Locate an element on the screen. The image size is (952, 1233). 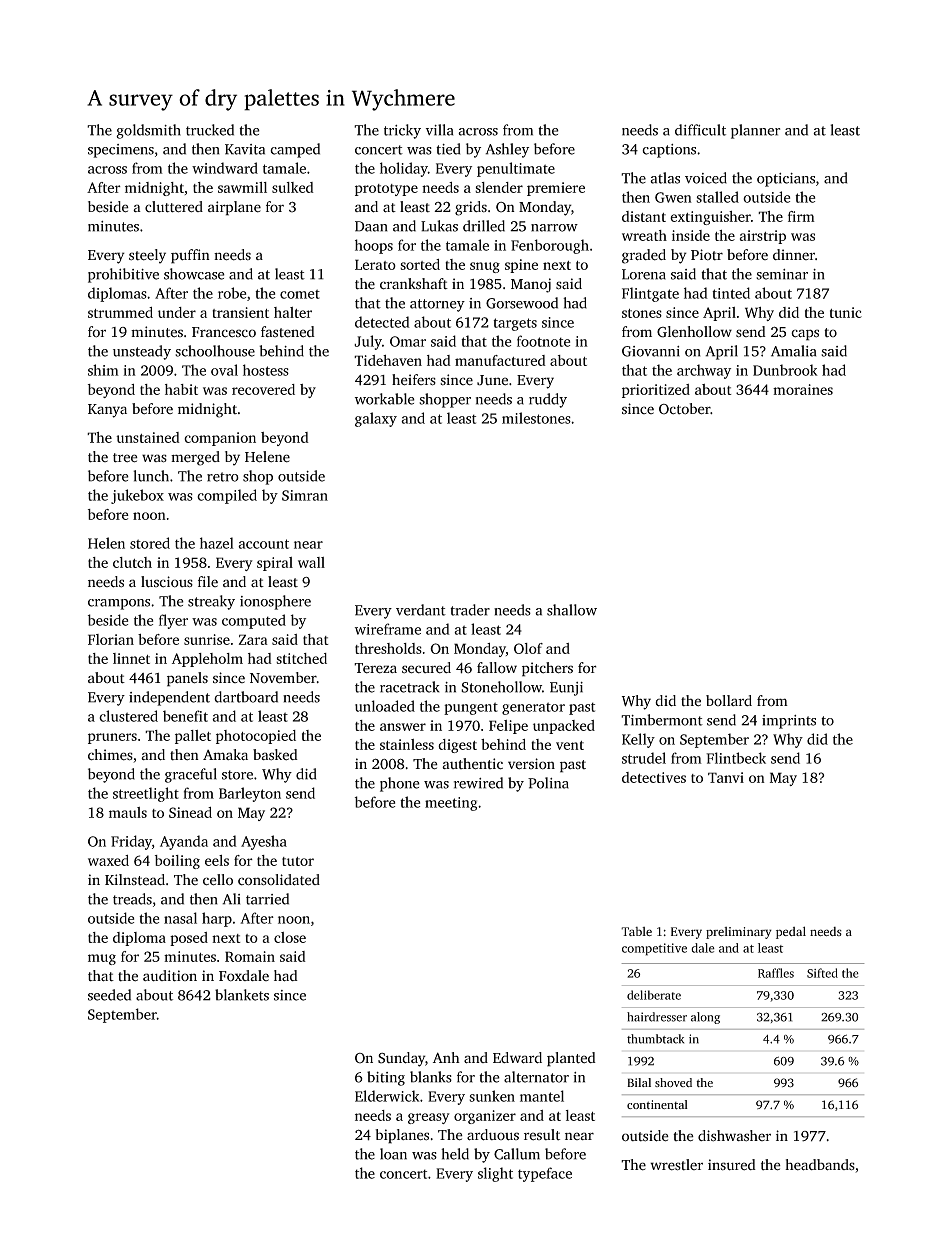
firm is located at coordinates (801, 216).
